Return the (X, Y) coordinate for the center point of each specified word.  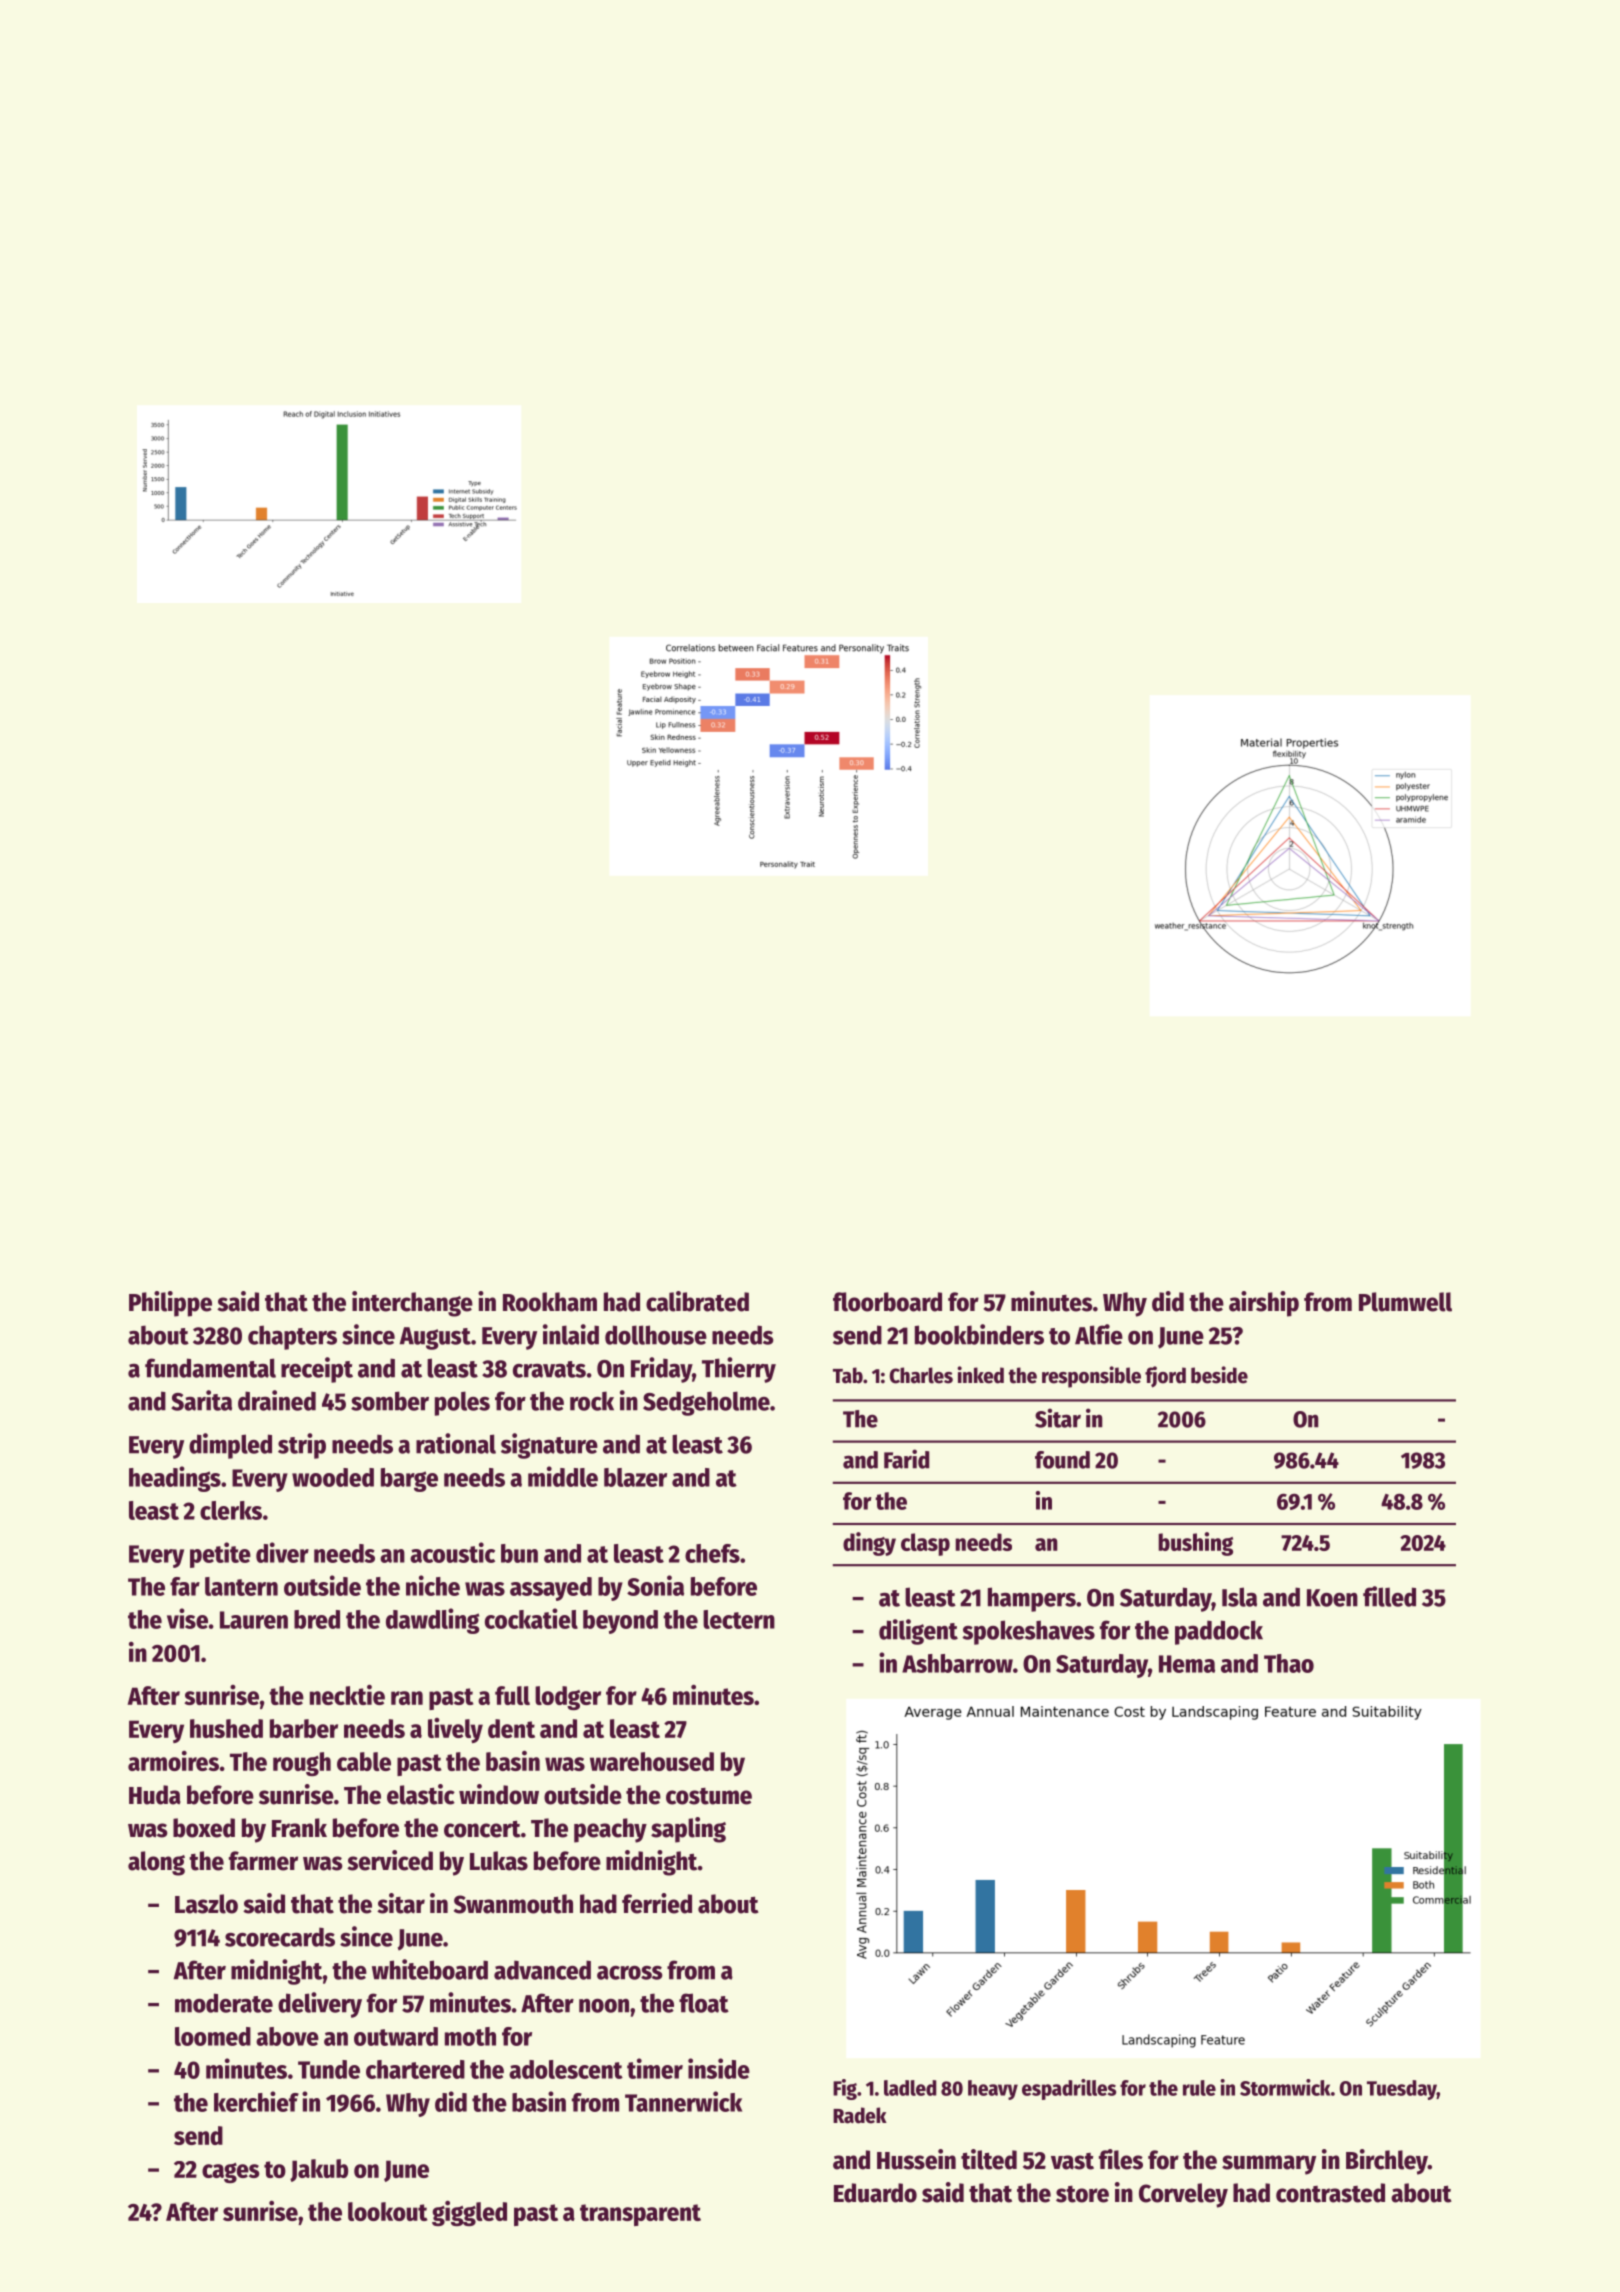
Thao (1289, 1663)
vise (187, 1618)
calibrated (697, 1301)
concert (482, 1829)
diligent (918, 1632)
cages (231, 2173)
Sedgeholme (706, 1403)
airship (1264, 1304)
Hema (1187, 1664)
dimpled (230, 1446)
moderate (224, 2003)
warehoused (652, 1761)
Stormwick (1285, 2087)
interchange (412, 1304)
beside (1219, 1375)
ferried (657, 1903)
